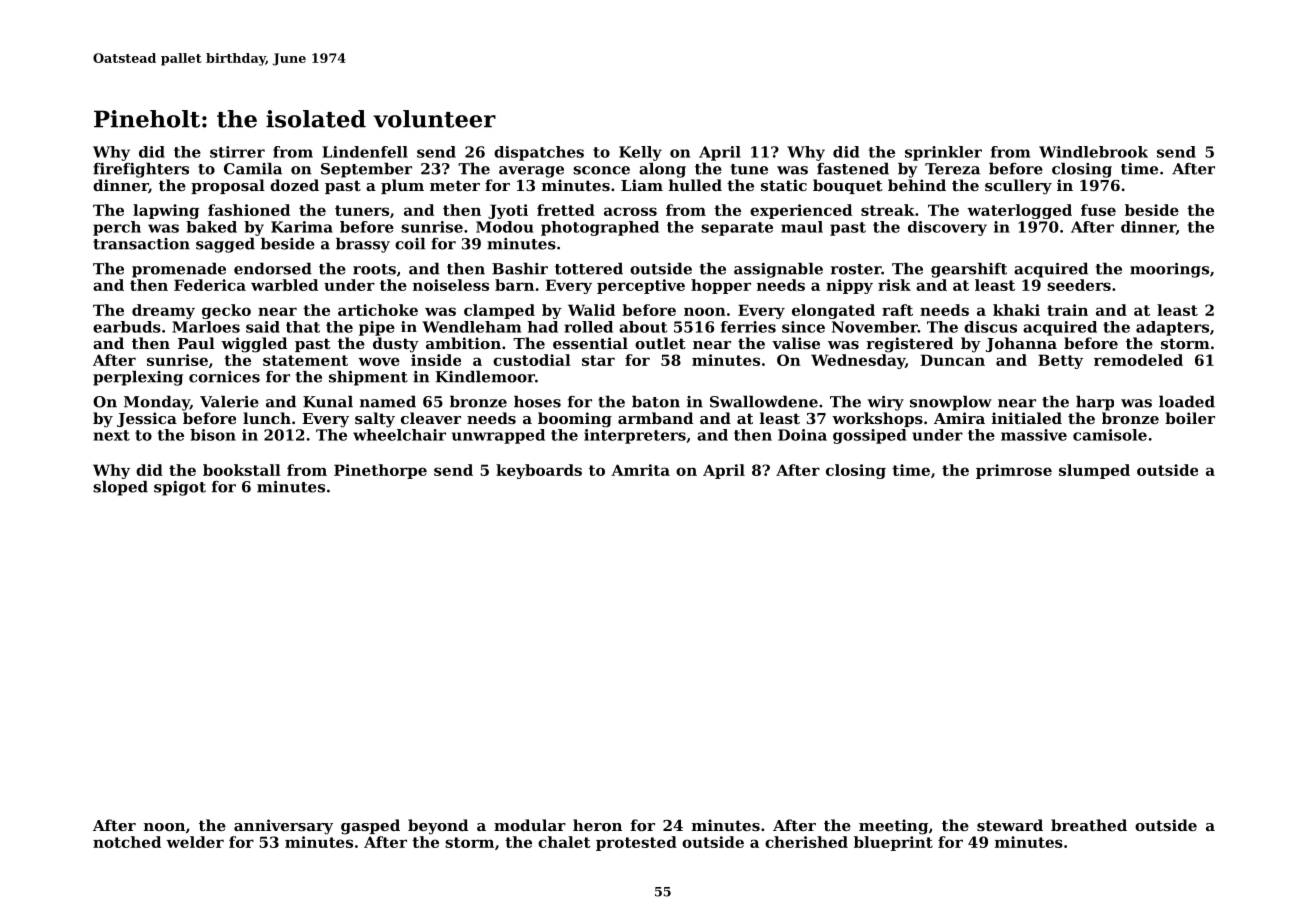 This document has width=1308, height=924. I want to click on sprinkler, so click(943, 153).
